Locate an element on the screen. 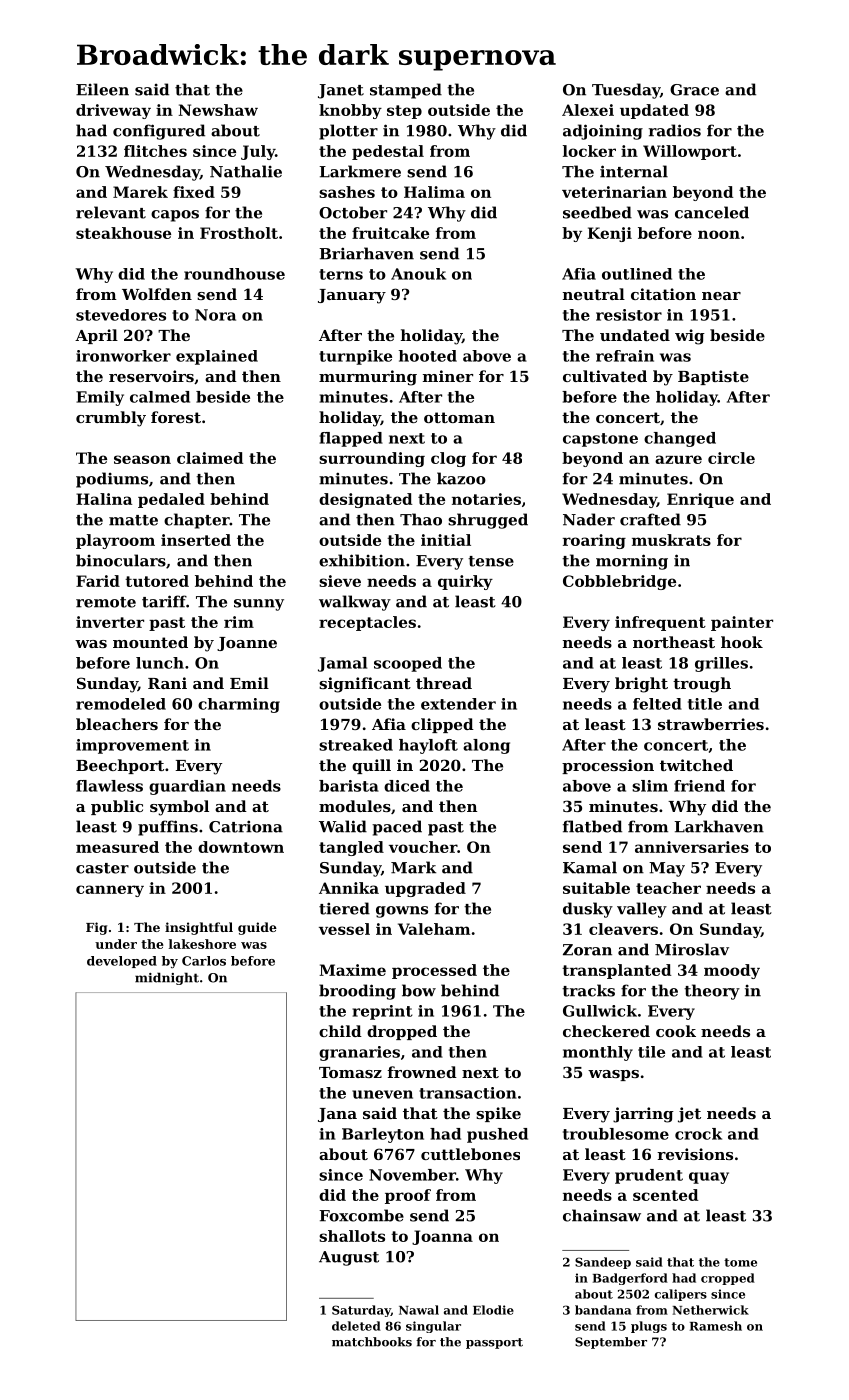 The image size is (849, 1400). along is located at coordinates (486, 746).
